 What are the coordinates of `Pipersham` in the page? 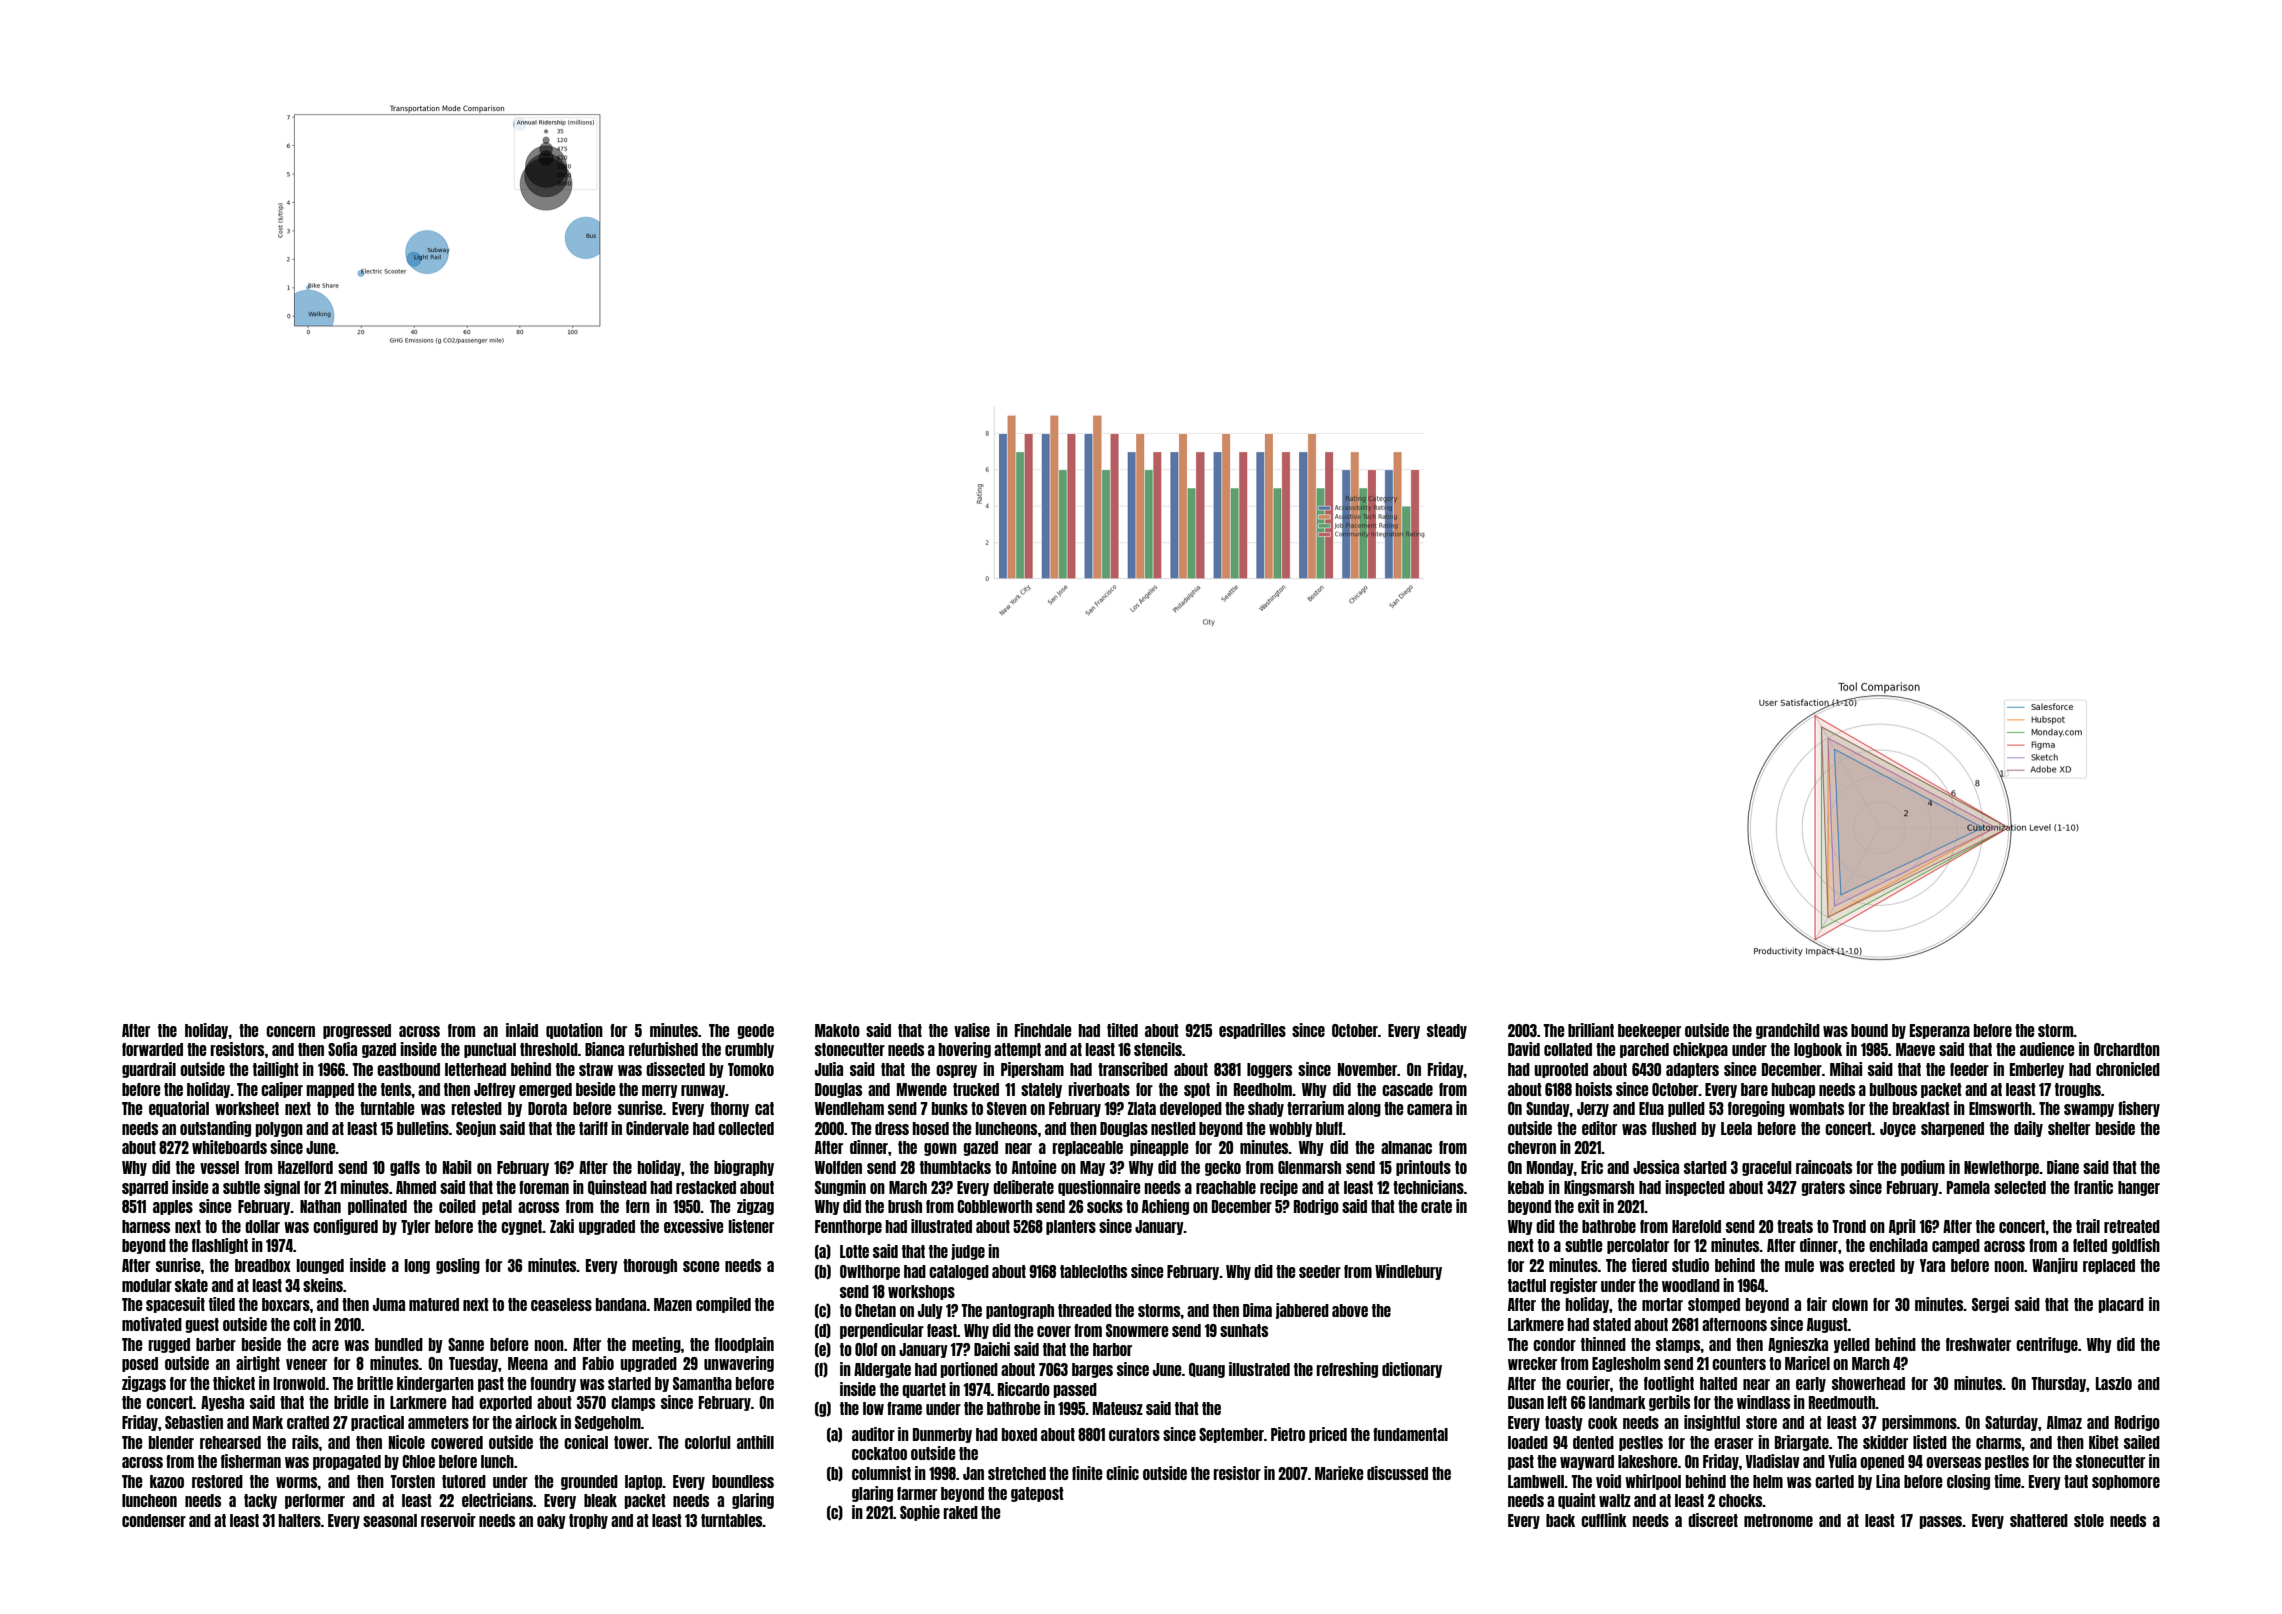 It's located at (1032, 1070).
